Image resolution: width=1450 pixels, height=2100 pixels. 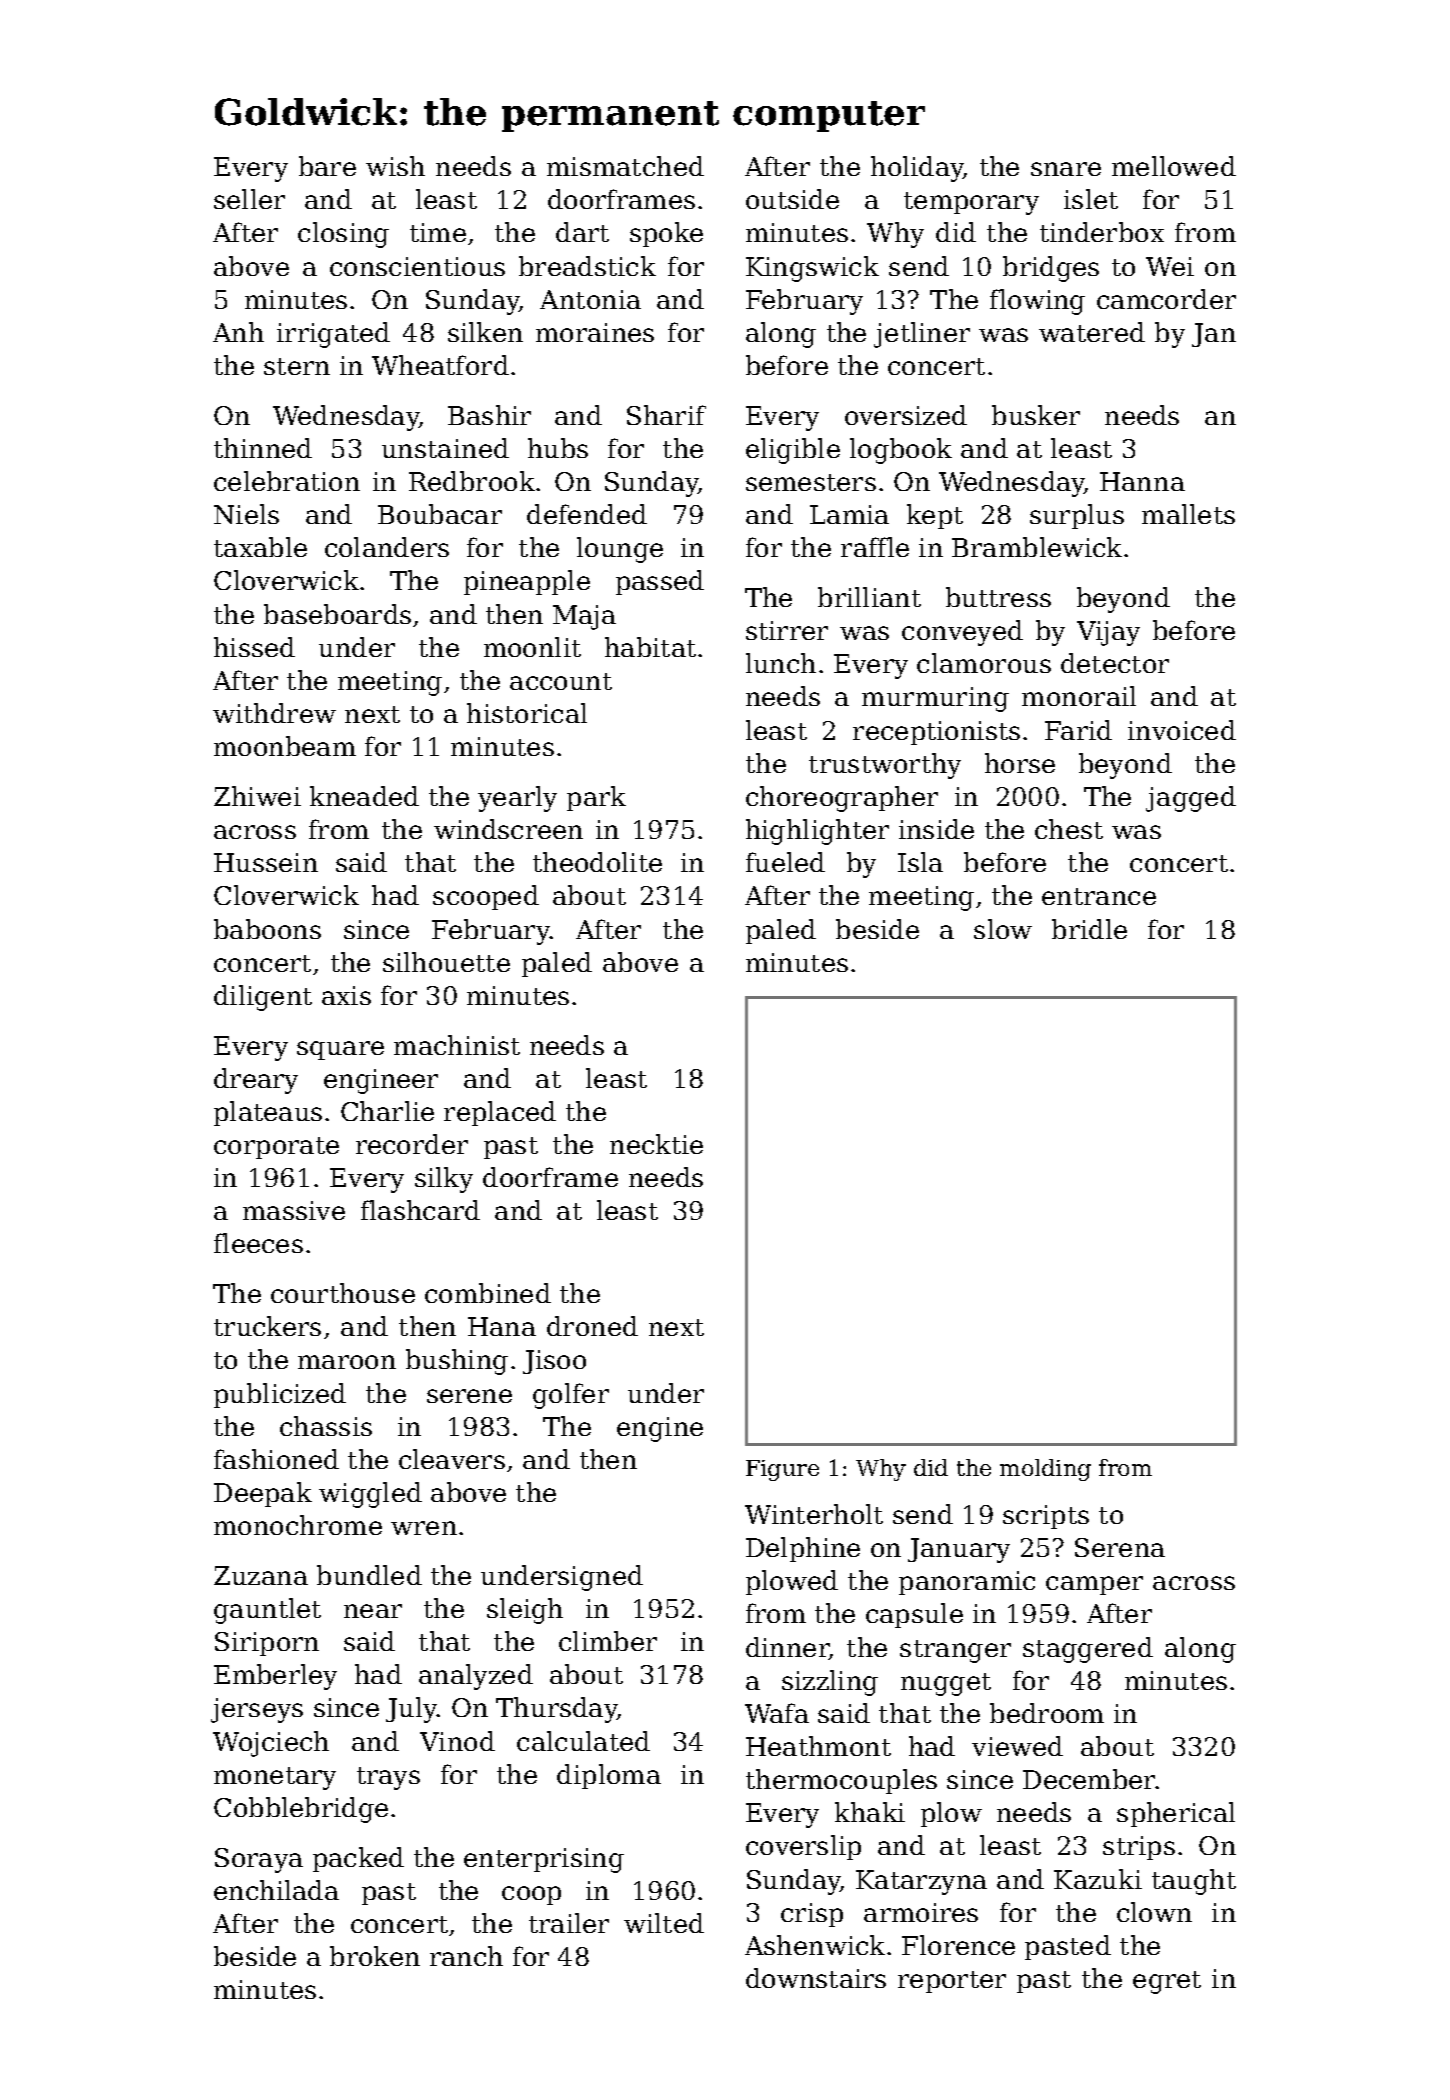 What do you see at coordinates (793, 451) in the image?
I see `eligible` at bounding box center [793, 451].
